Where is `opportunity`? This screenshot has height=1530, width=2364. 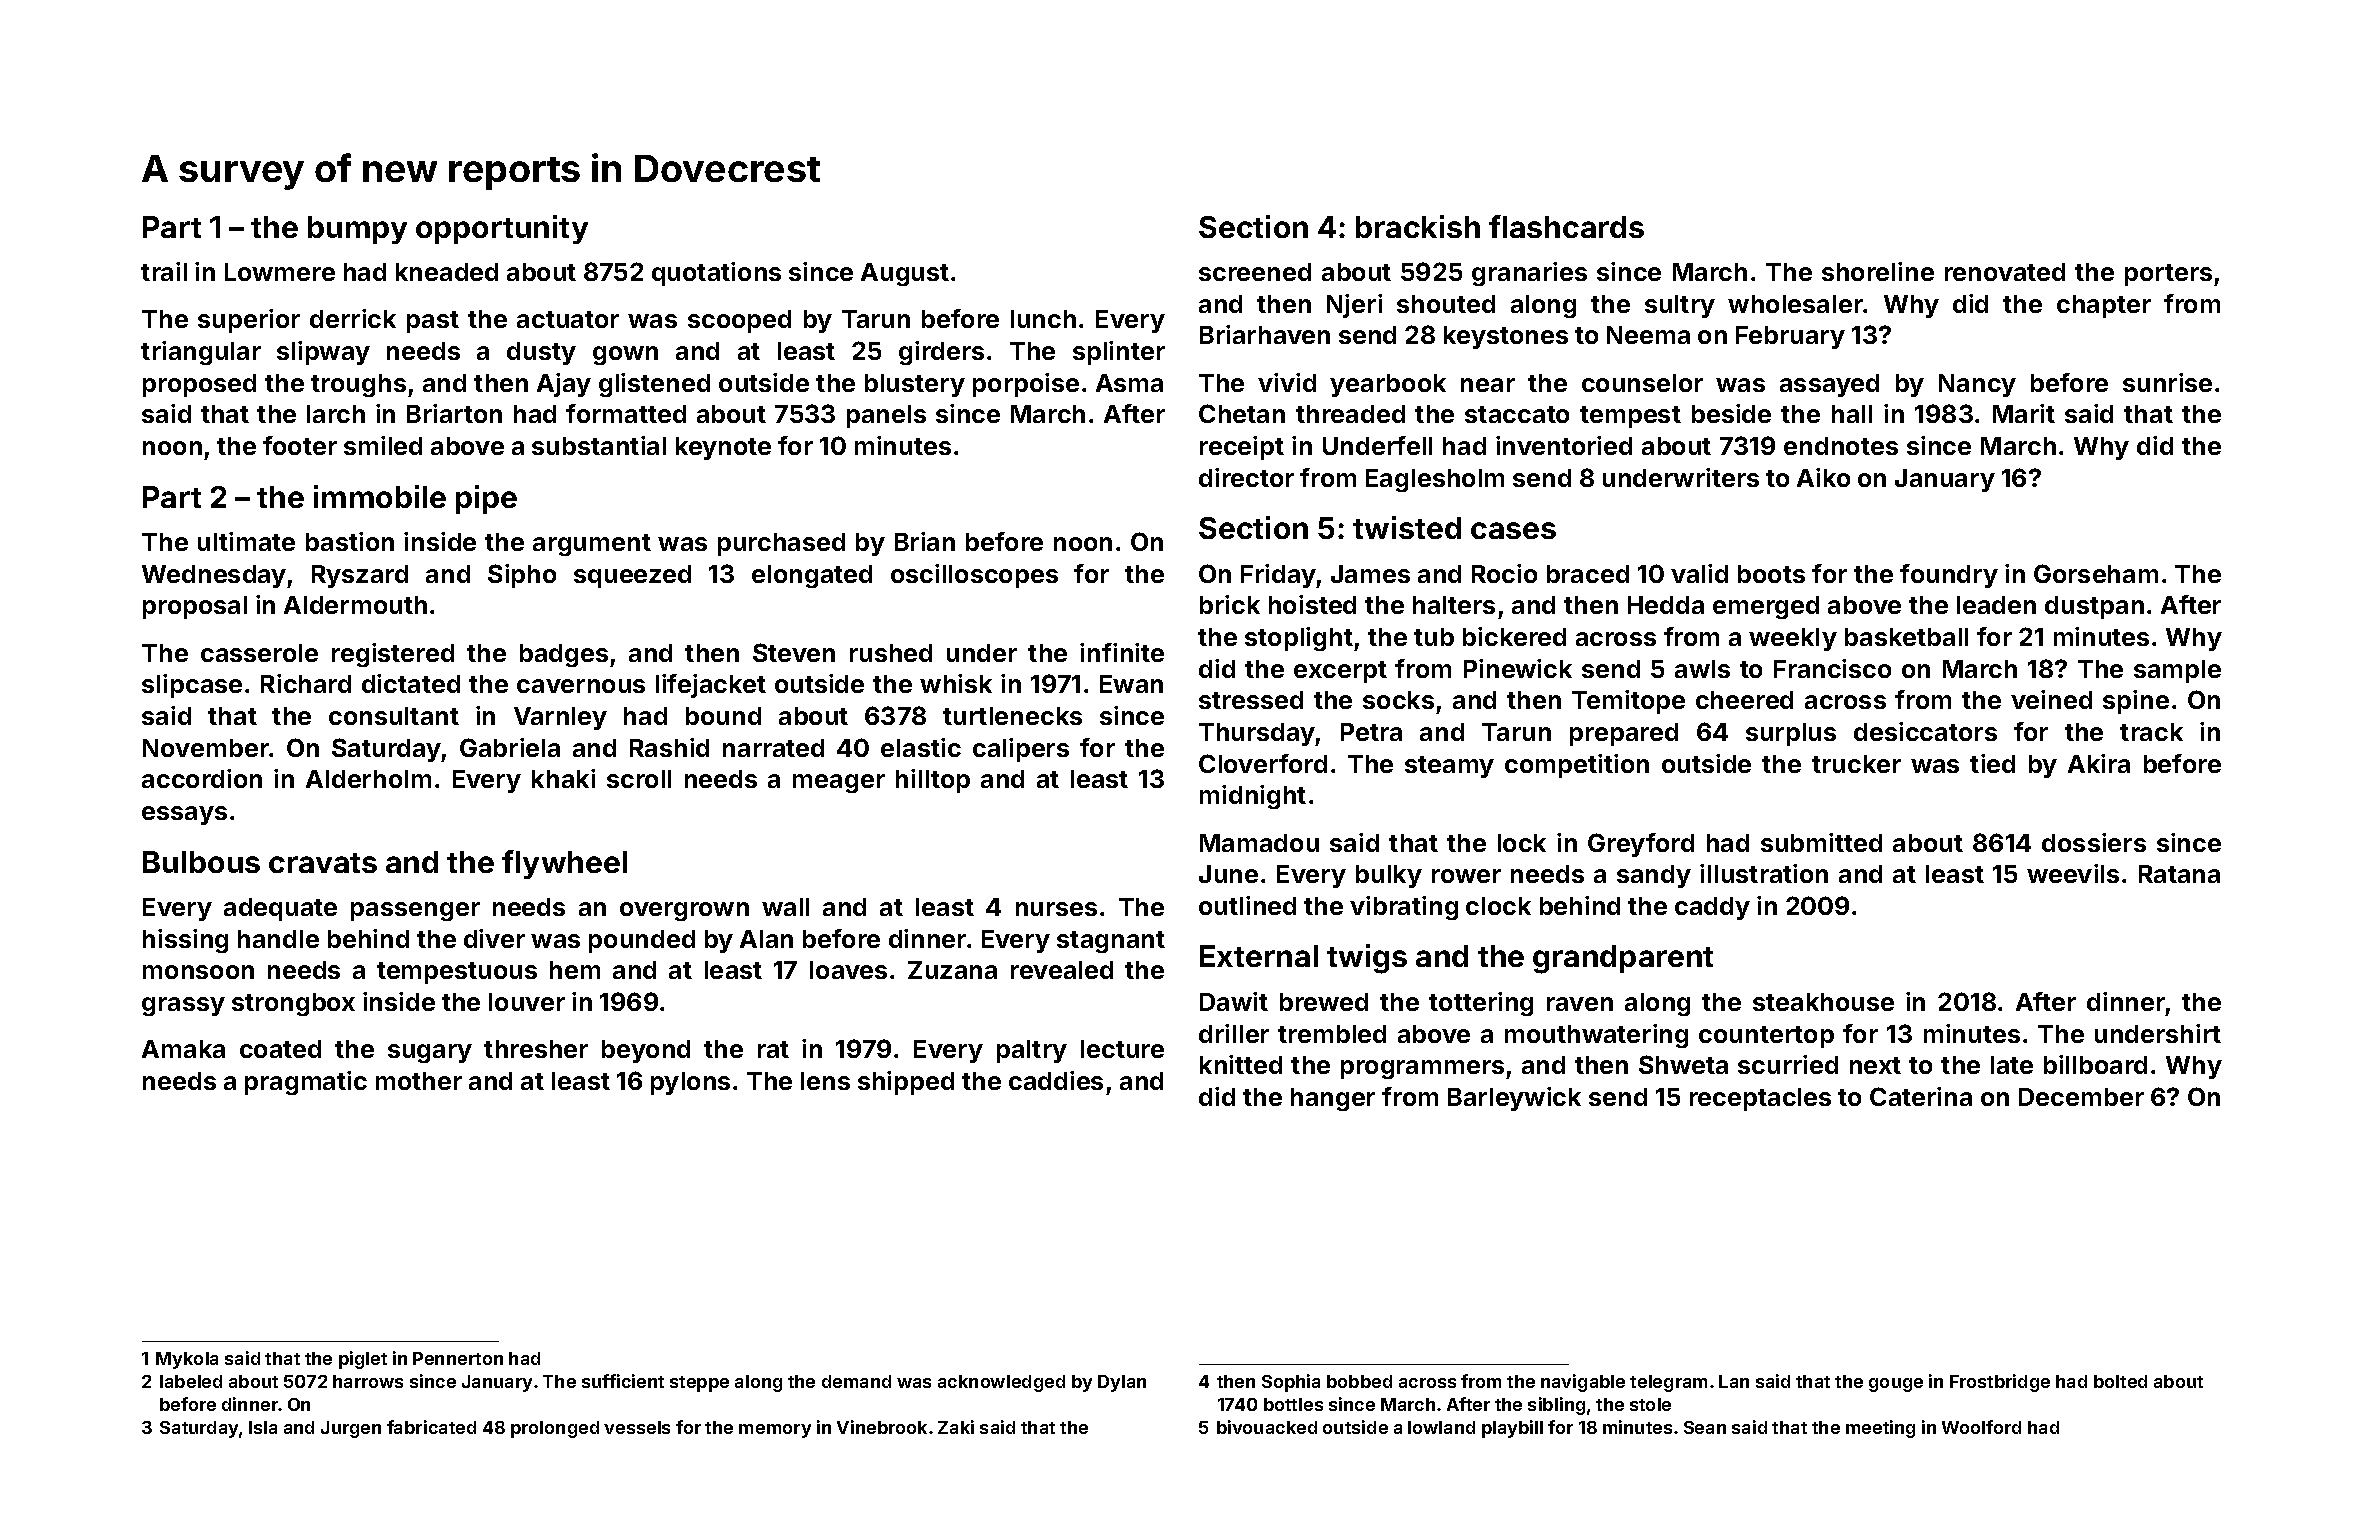
opportunity is located at coordinates (502, 229).
